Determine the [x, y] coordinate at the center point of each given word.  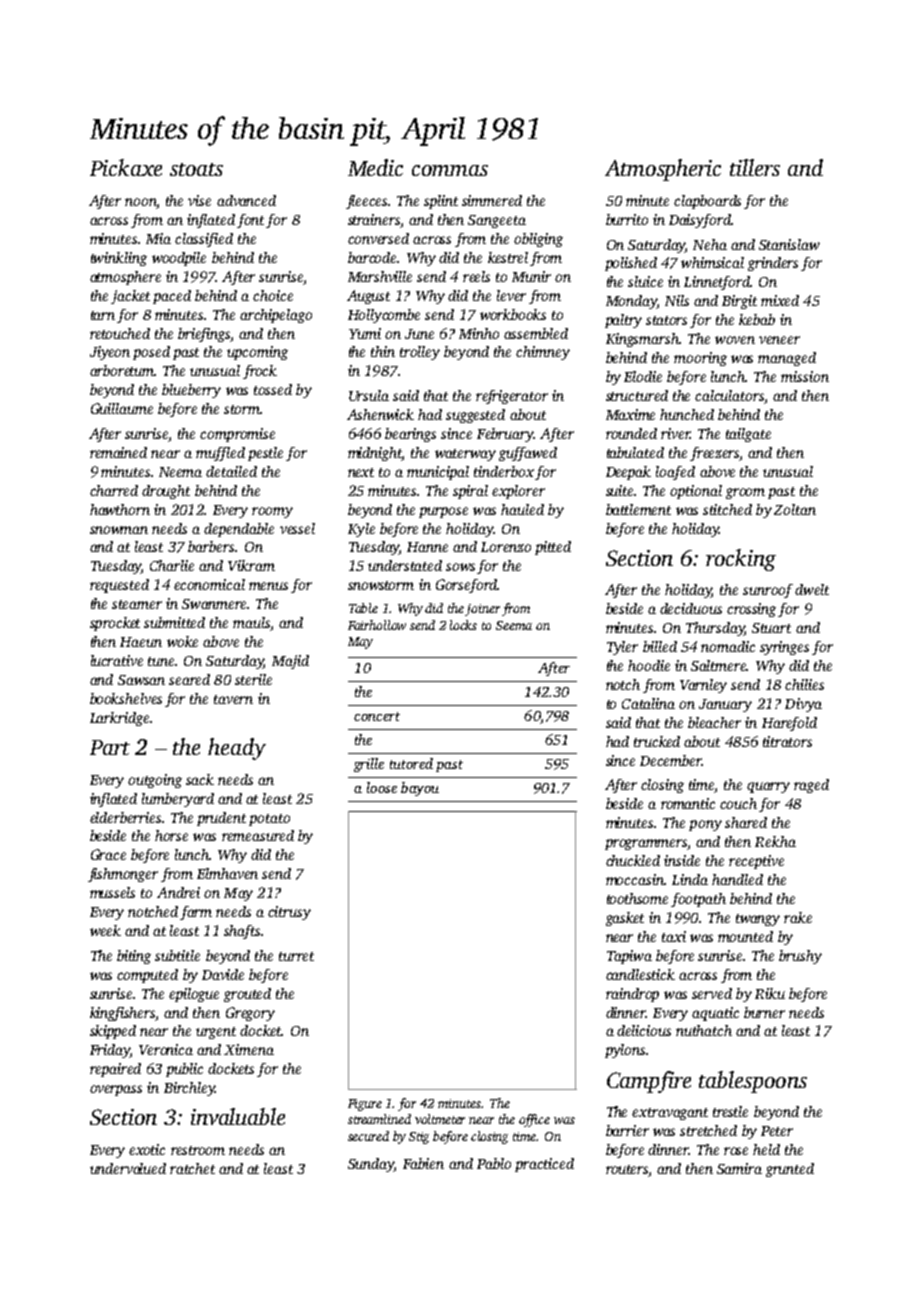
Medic [375, 167]
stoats [196, 169]
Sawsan [141, 680]
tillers [755, 167]
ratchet [192, 1168]
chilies [804, 684]
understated [405, 565]
